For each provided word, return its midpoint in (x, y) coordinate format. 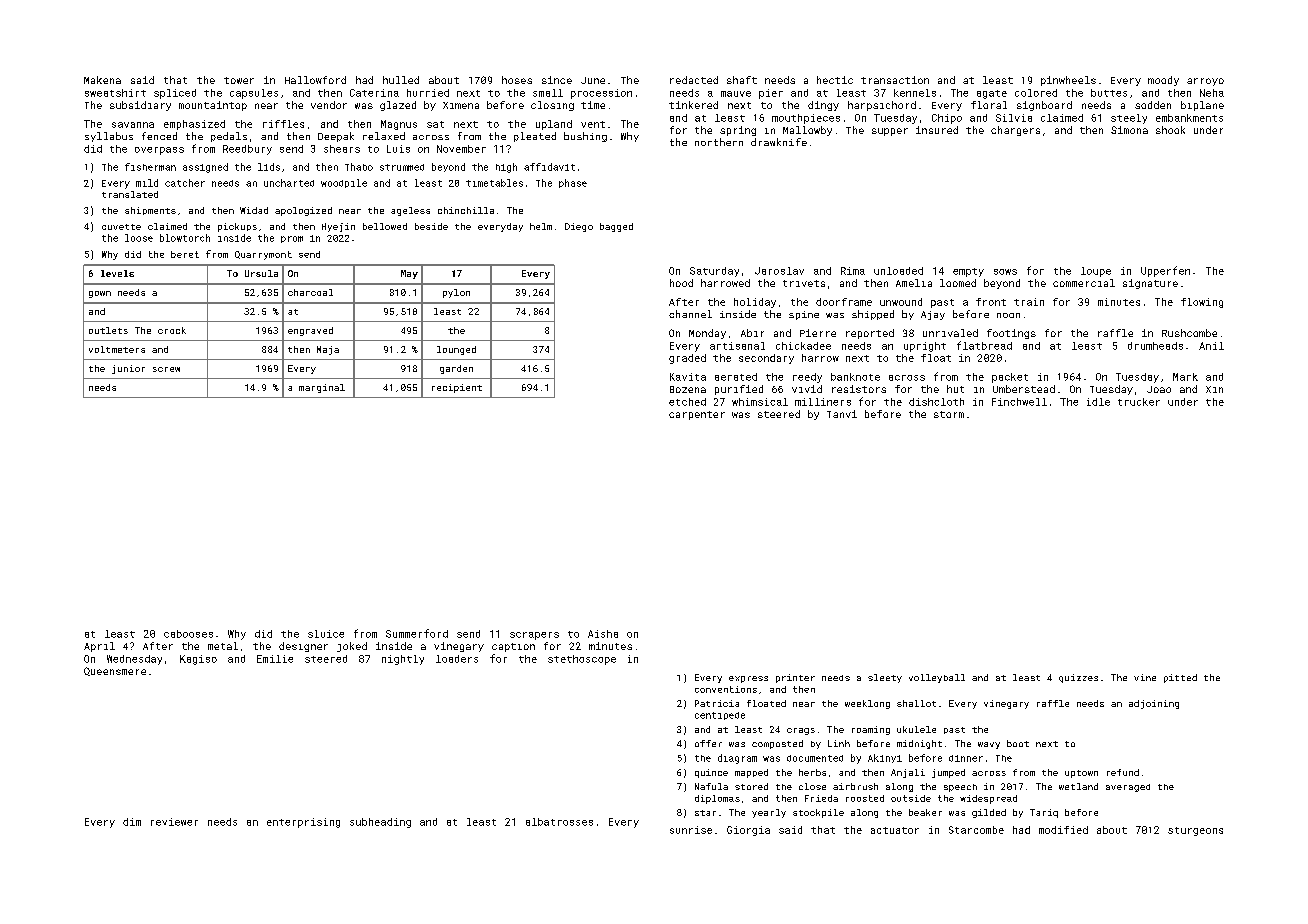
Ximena (461, 105)
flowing (1202, 303)
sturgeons (1195, 831)
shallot (916, 703)
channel (690, 314)
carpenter (697, 415)
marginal (322, 388)
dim (132, 822)
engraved (310, 331)
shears (342, 149)
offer (708, 743)
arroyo (1205, 82)
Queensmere (115, 671)
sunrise (691, 830)
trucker (1139, 402)
